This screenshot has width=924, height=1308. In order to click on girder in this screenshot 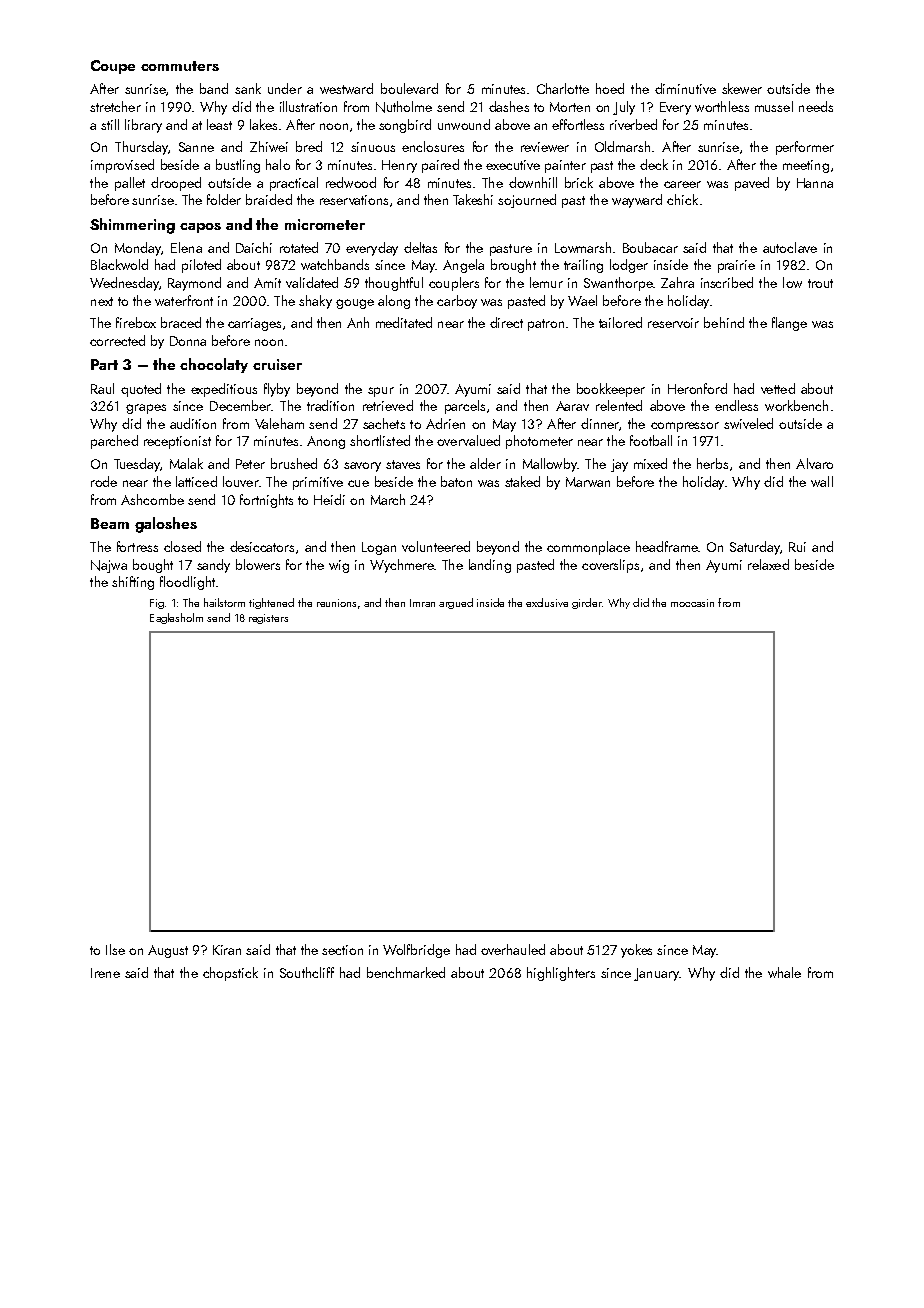, I will do `click(587, 603)`.
